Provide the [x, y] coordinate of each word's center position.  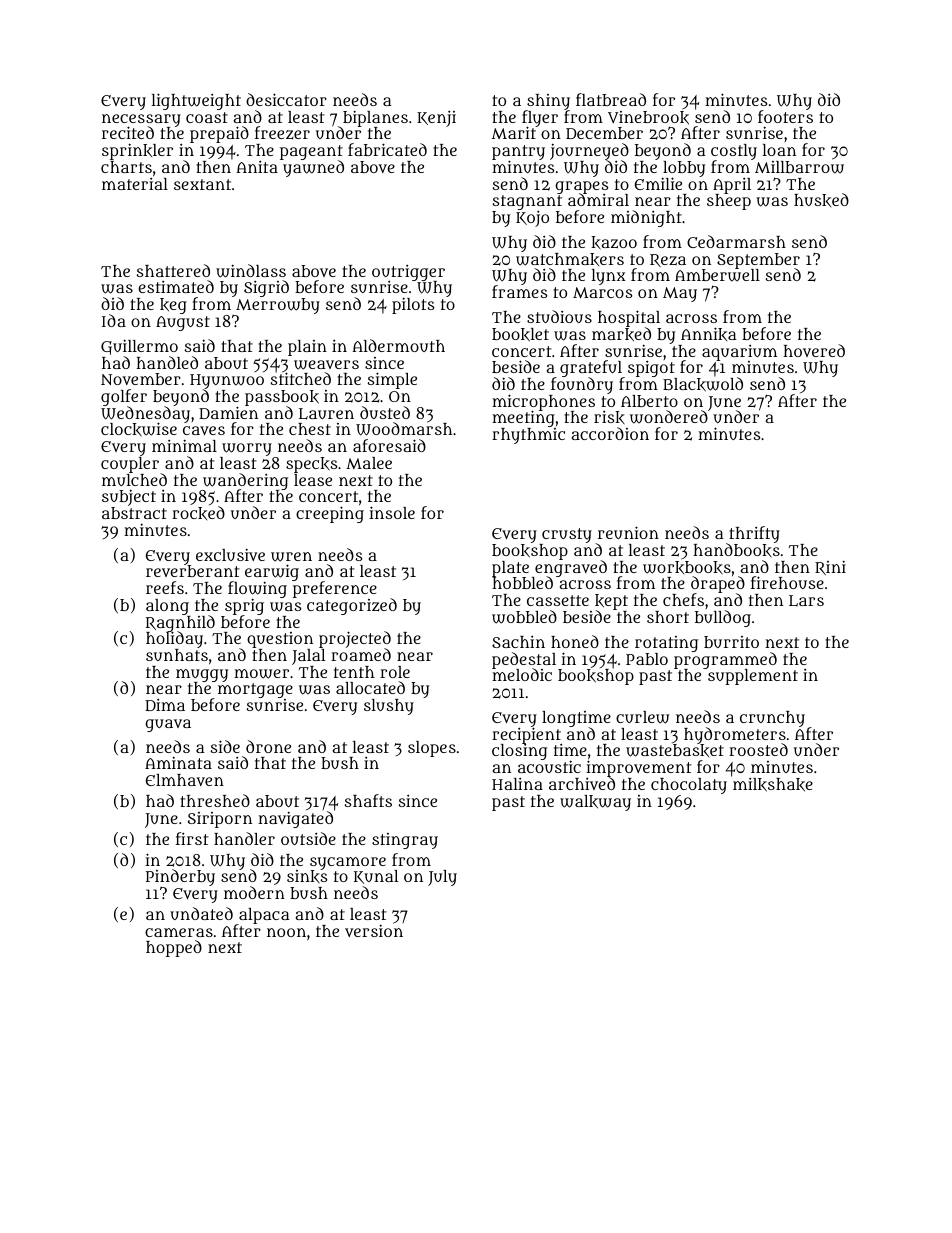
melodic [522, 675]
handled [167, 362]
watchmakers [570, 259]
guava [168, 725]
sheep [729, 202]
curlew [642, 717]
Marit [514, 133]
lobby [684, 169]
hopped [174, 948]
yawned [313, 169]
